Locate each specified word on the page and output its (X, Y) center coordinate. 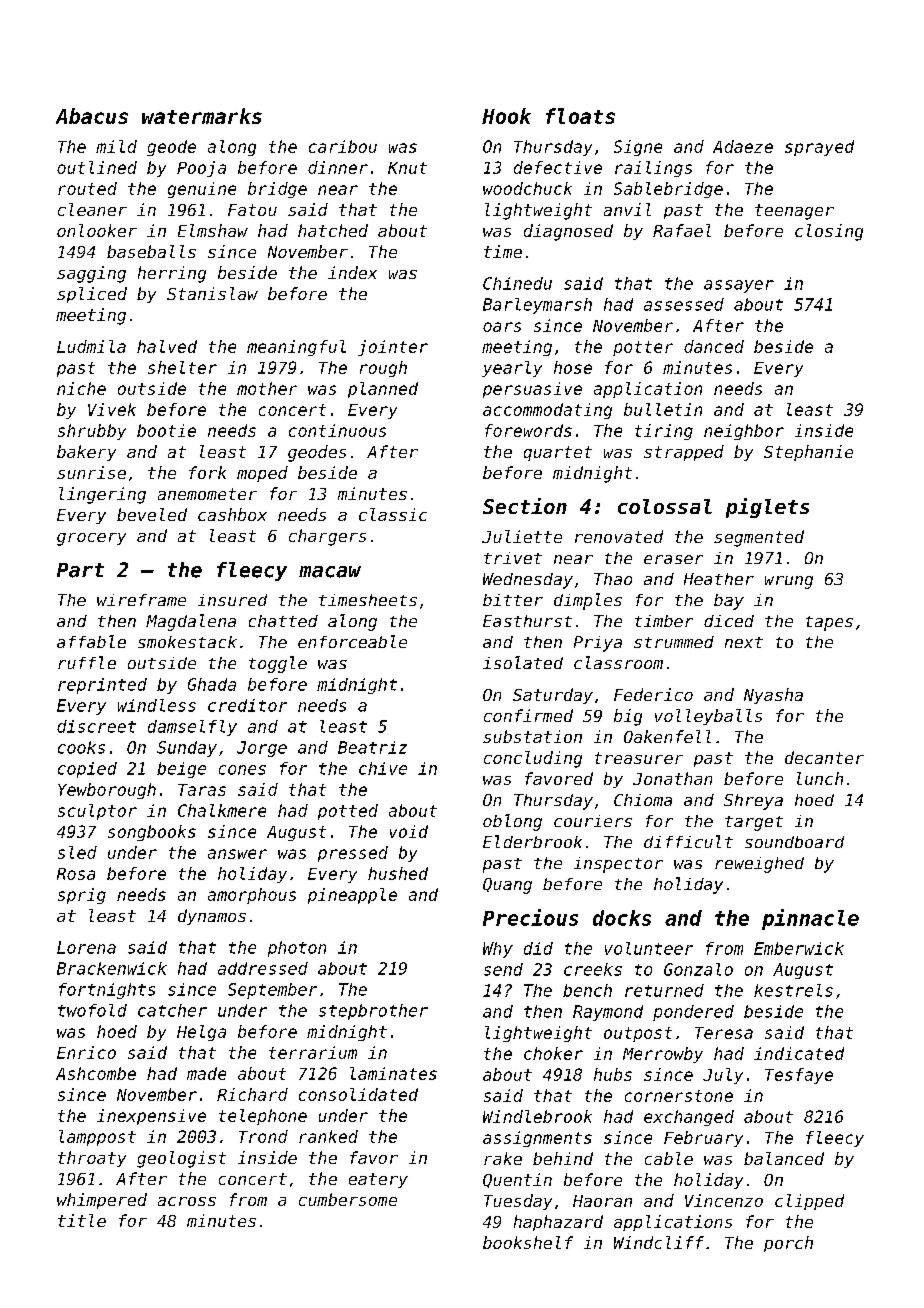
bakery (86, 453)
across (187, 1201)
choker (553, 1053)
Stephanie (808, 453)
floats (580, 116)
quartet (558, 453)
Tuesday (518, 1202)
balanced (784, 1158)
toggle (278, 664)
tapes (829, 623)
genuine (202, 190)
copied (87, 770)
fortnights (107, 991)
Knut (407, 168)
